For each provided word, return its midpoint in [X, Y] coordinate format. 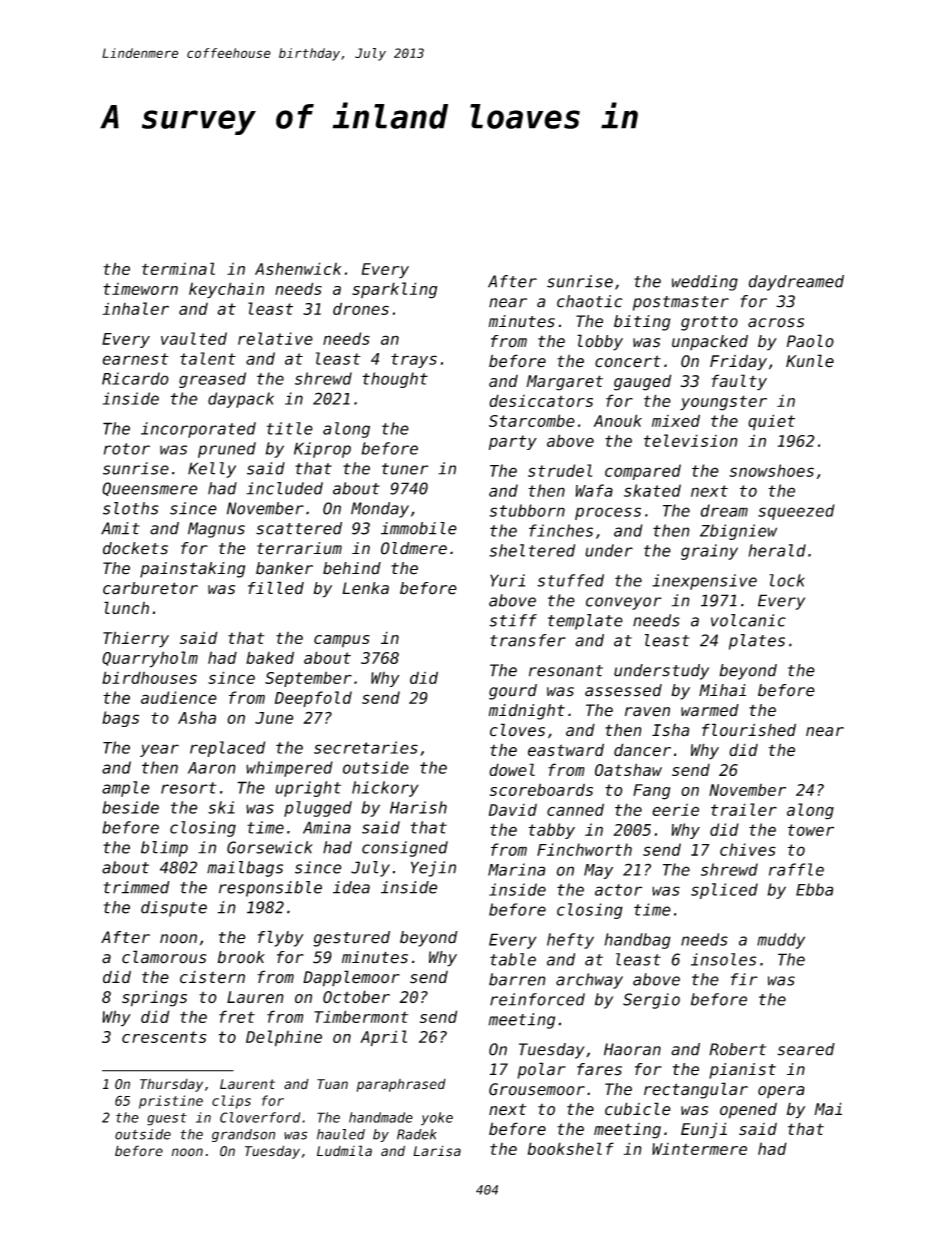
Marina [517, 869]
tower [811, 830]
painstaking [192, 570]
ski [221, 807]
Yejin [433, 869]
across [776, 323]
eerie [675, 810]
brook [241, 957]
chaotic [590, 301]
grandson [243, 1135]
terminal [178, 268]
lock [787, 580]
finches [561, 530]
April [383, 1038]
